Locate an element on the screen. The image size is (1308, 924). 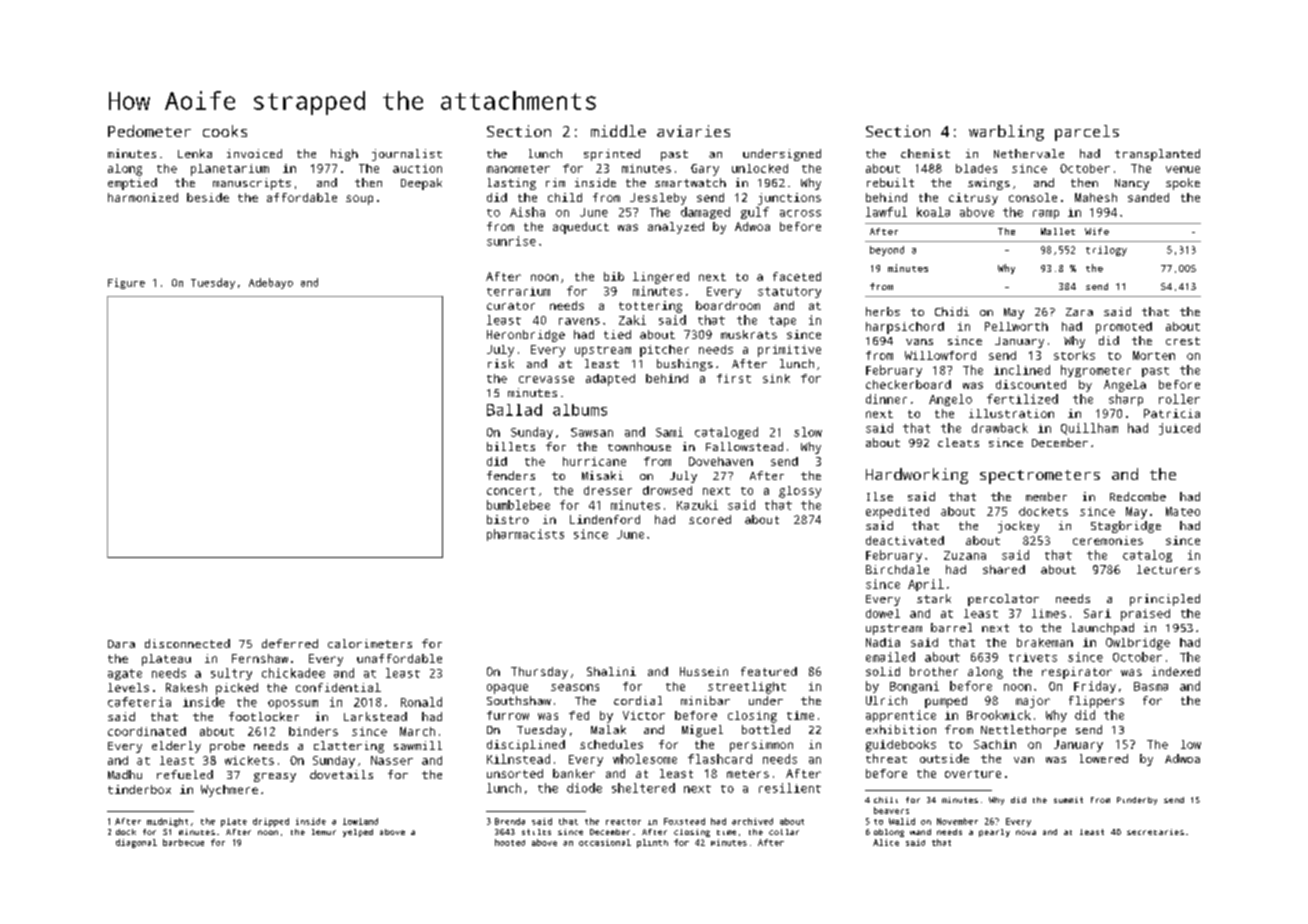
risk is located at coordinates (501, 363).
